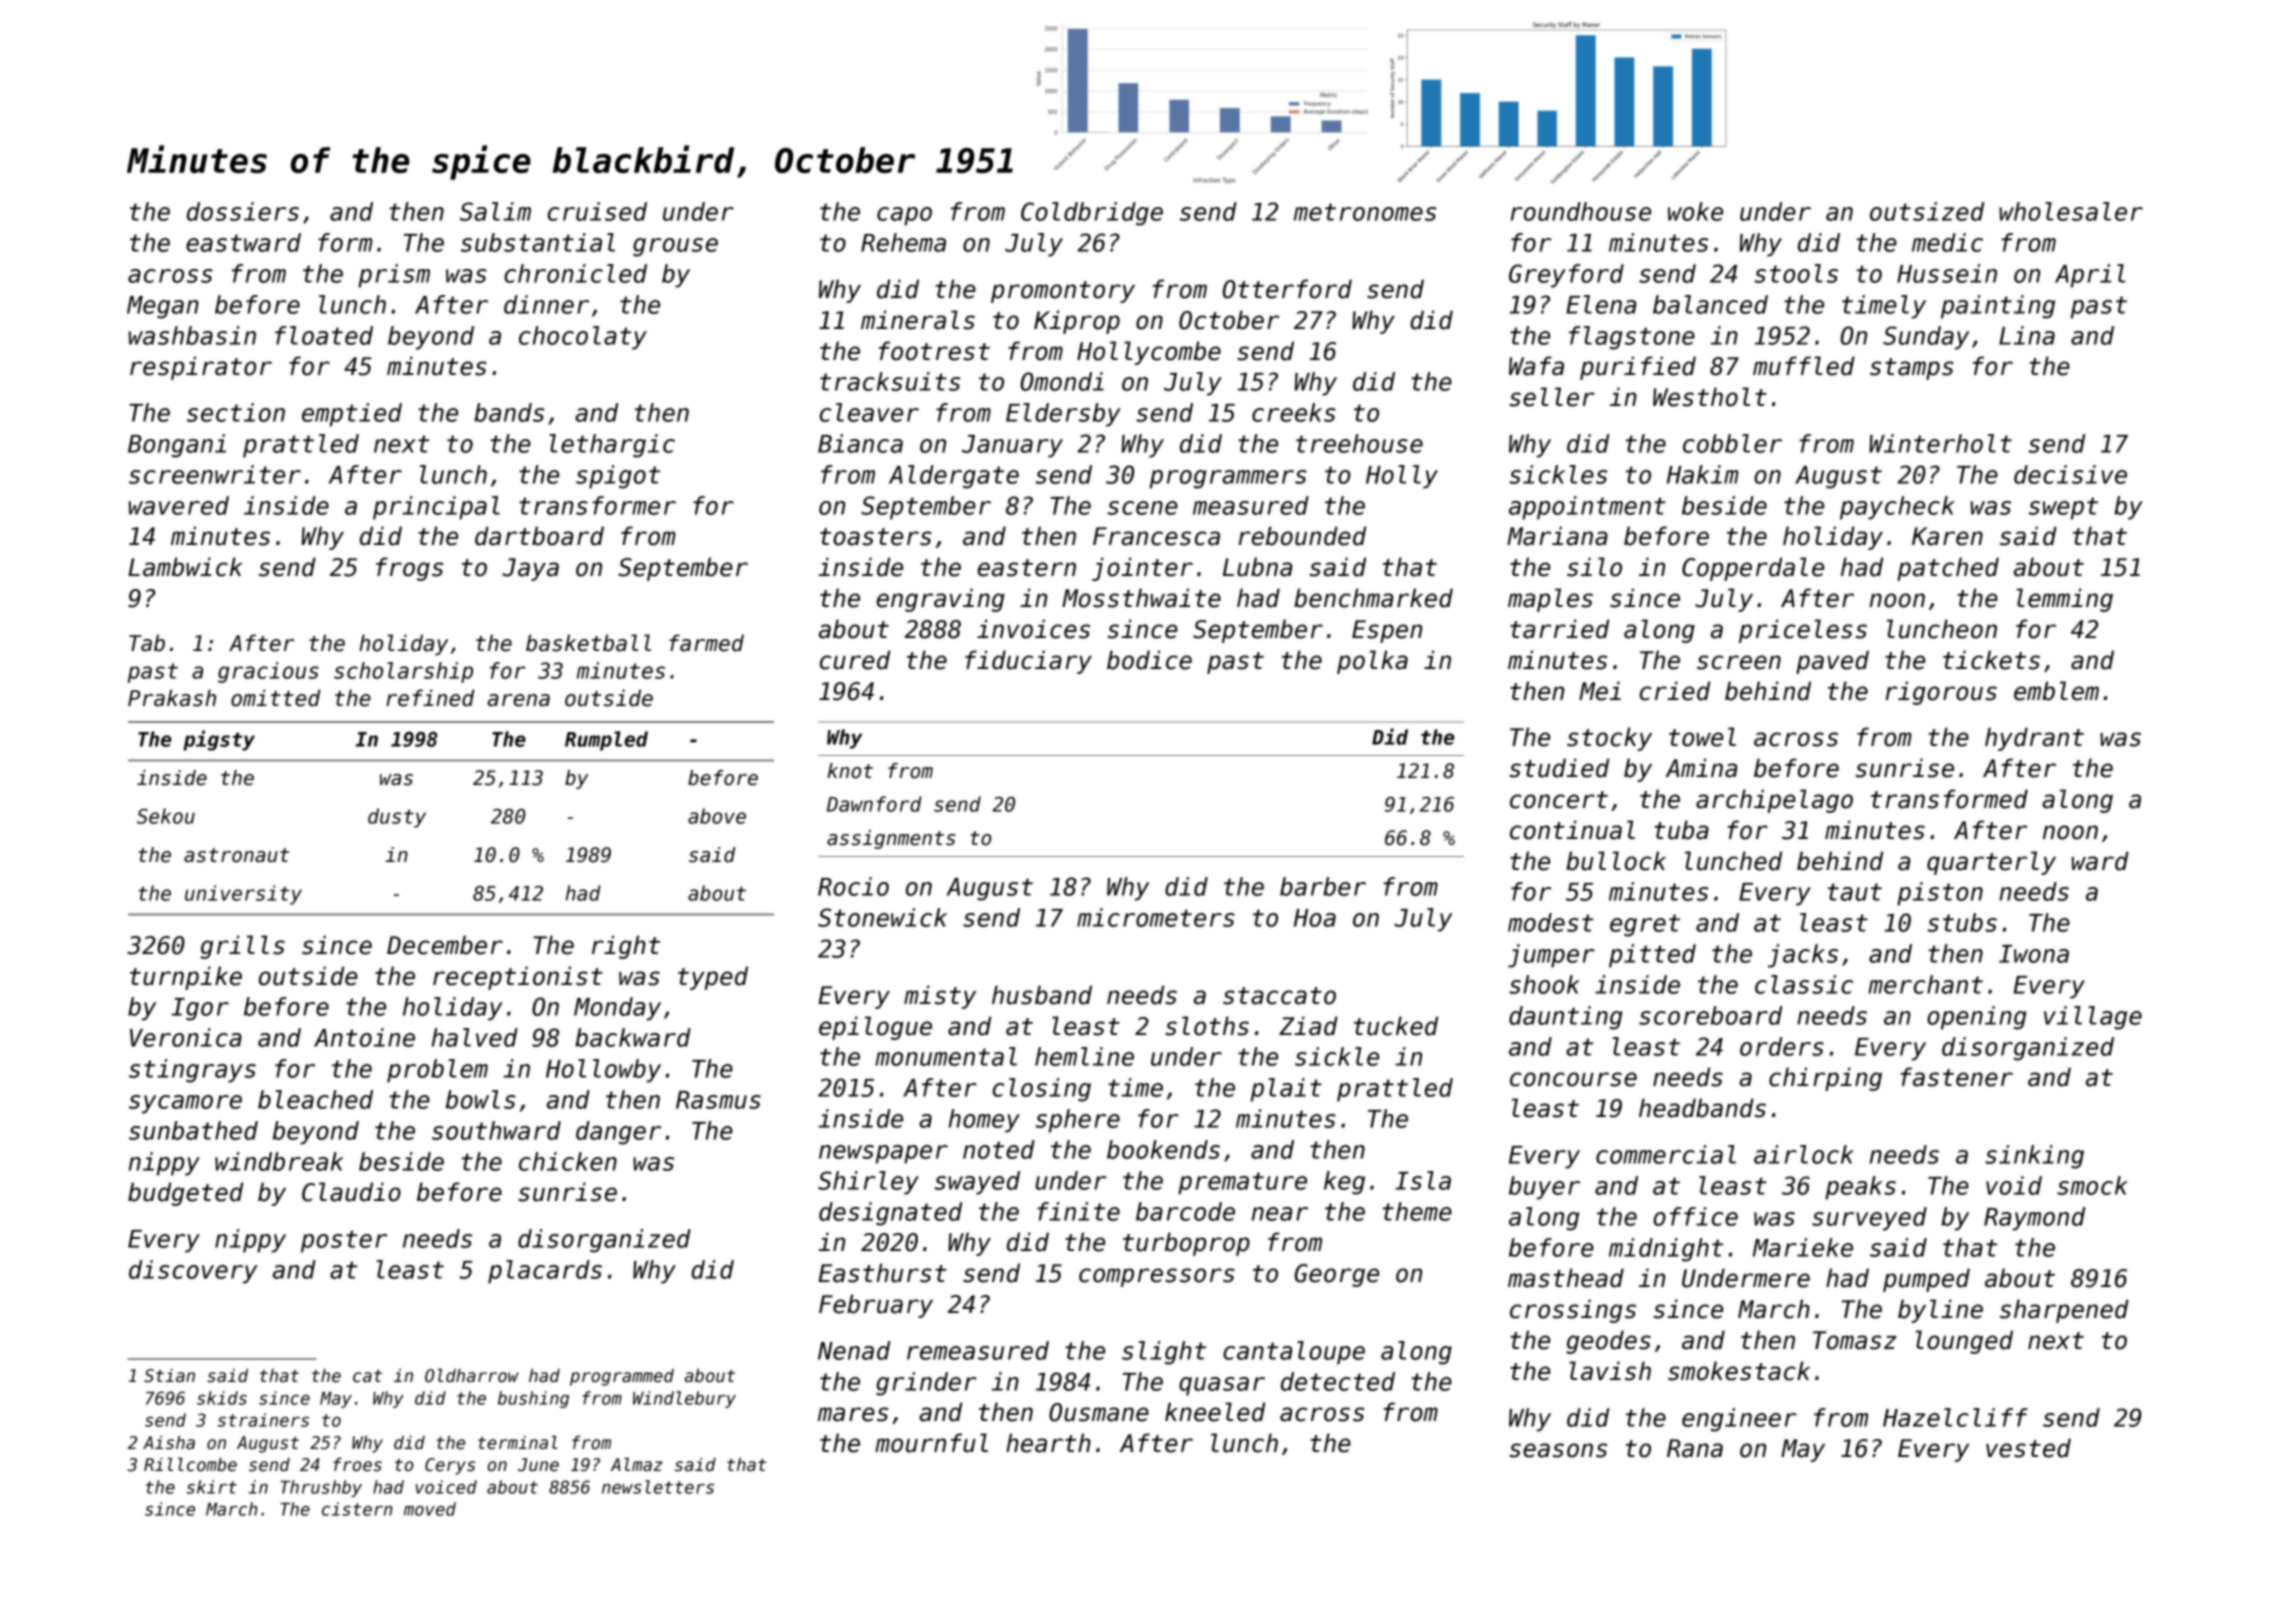 This screenshot has width=2282, height=1614. I want to click on Salim, so click(495, 211).
